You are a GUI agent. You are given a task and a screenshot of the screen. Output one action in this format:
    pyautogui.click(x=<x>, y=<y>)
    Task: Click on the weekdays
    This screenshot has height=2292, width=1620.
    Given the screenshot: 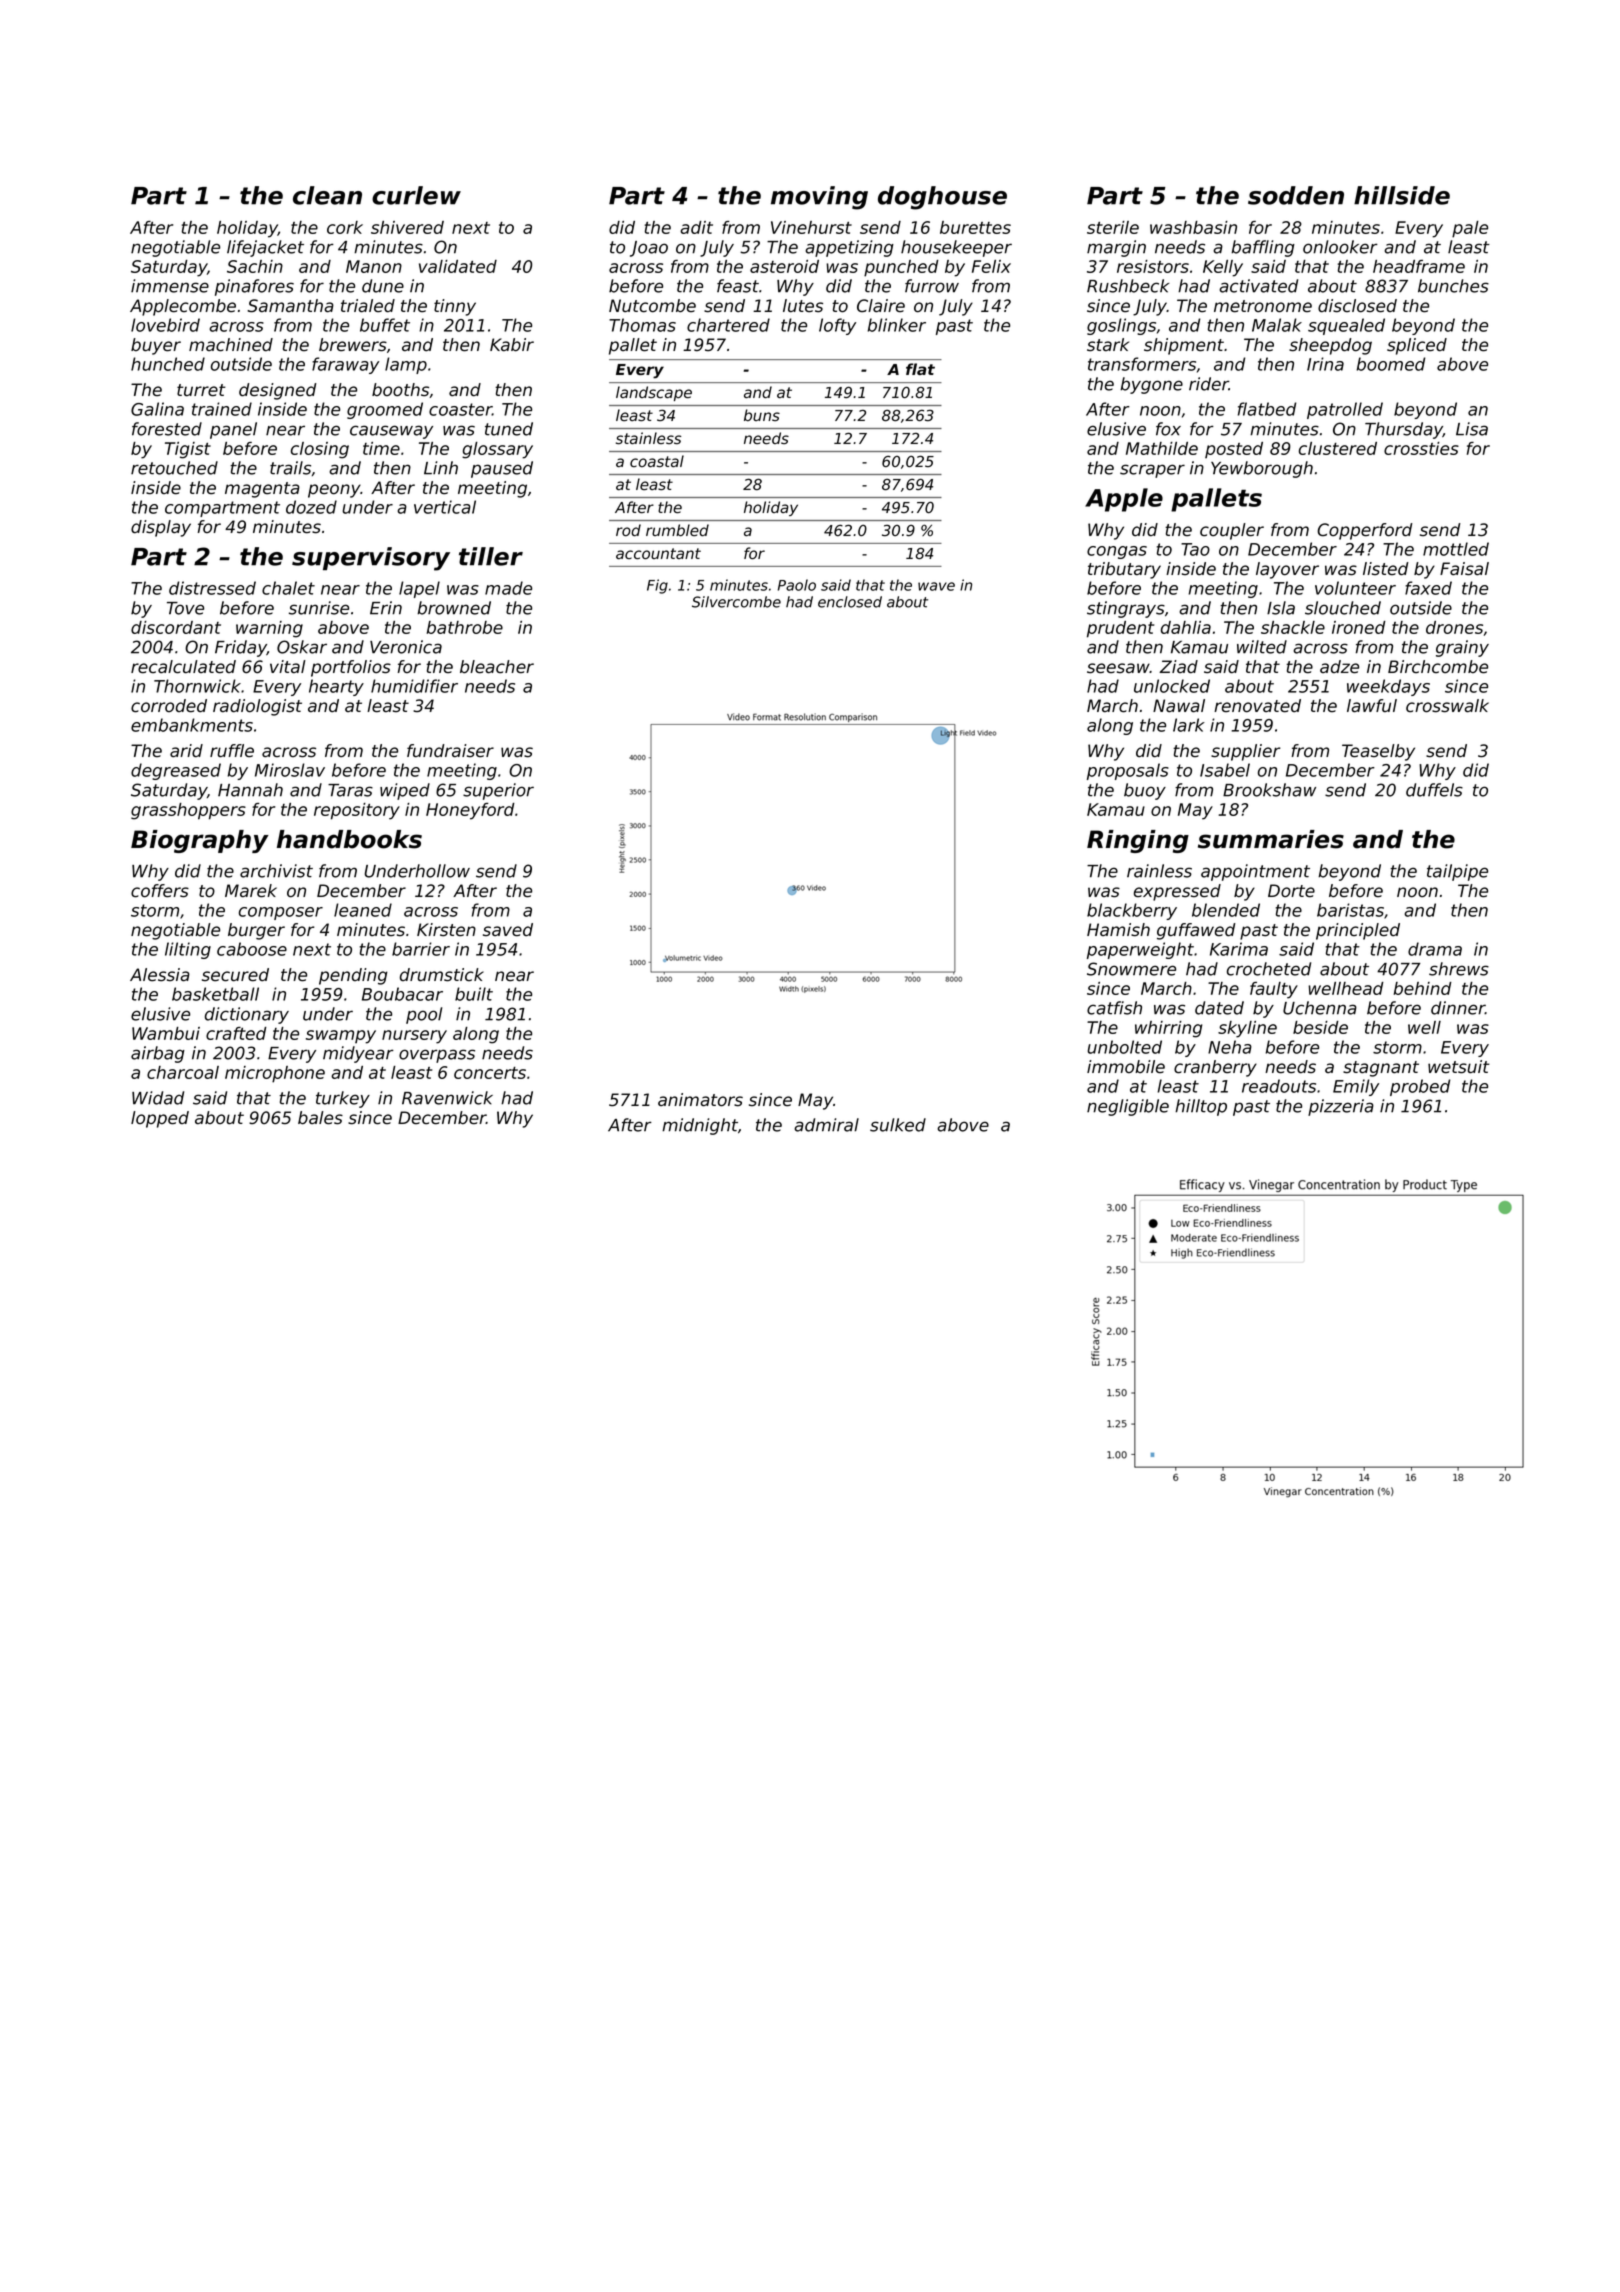 What is the action you would take?
    pyautogui.click(x=1388, y=687)
